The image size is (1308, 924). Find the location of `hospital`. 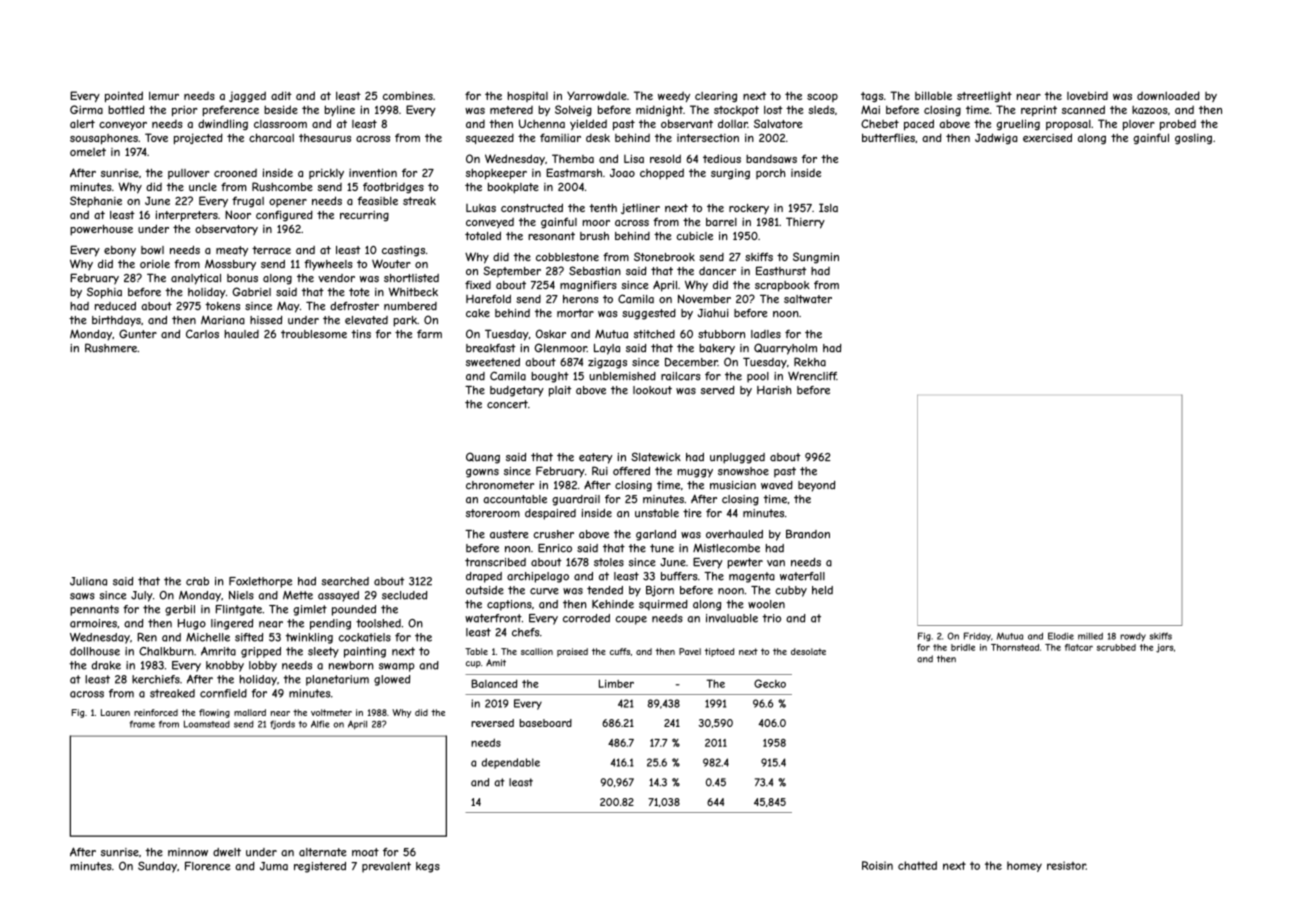

hospital is located at coordinates (528, 96).
